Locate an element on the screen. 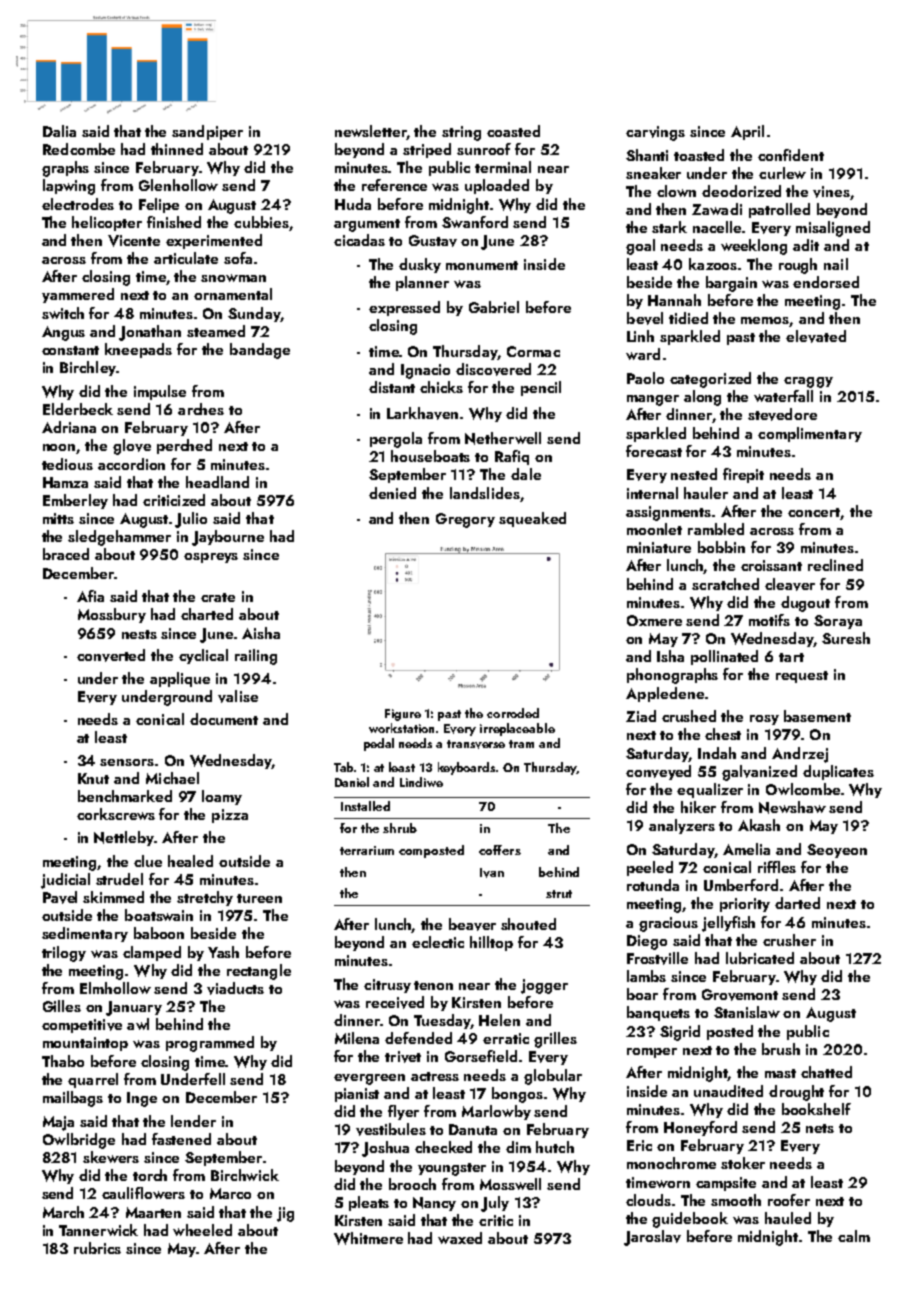  sensors is located at coordinates (127, 762).
